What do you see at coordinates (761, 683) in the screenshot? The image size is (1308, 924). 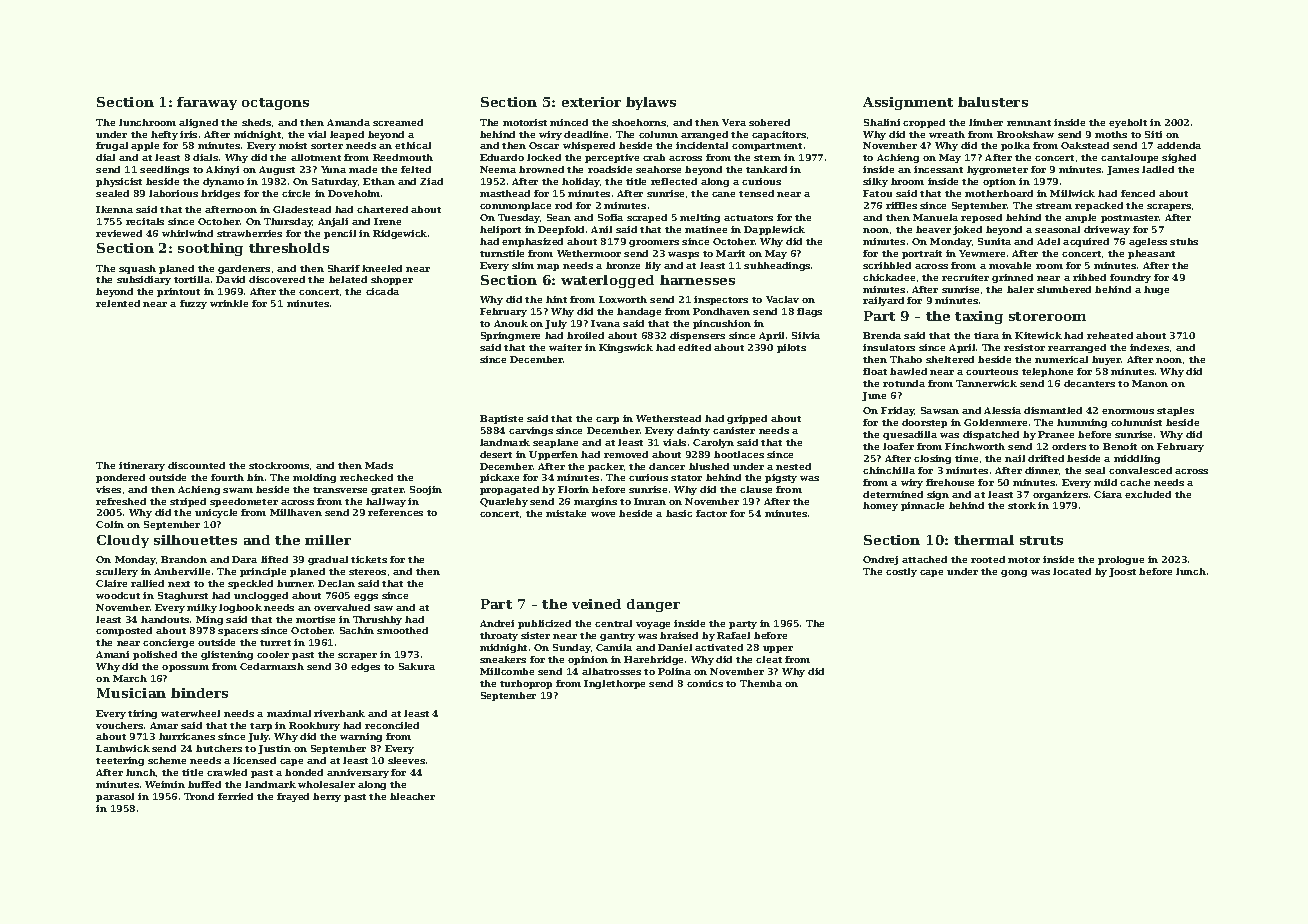 I see `Themba` at bounding box center [761, 683].
